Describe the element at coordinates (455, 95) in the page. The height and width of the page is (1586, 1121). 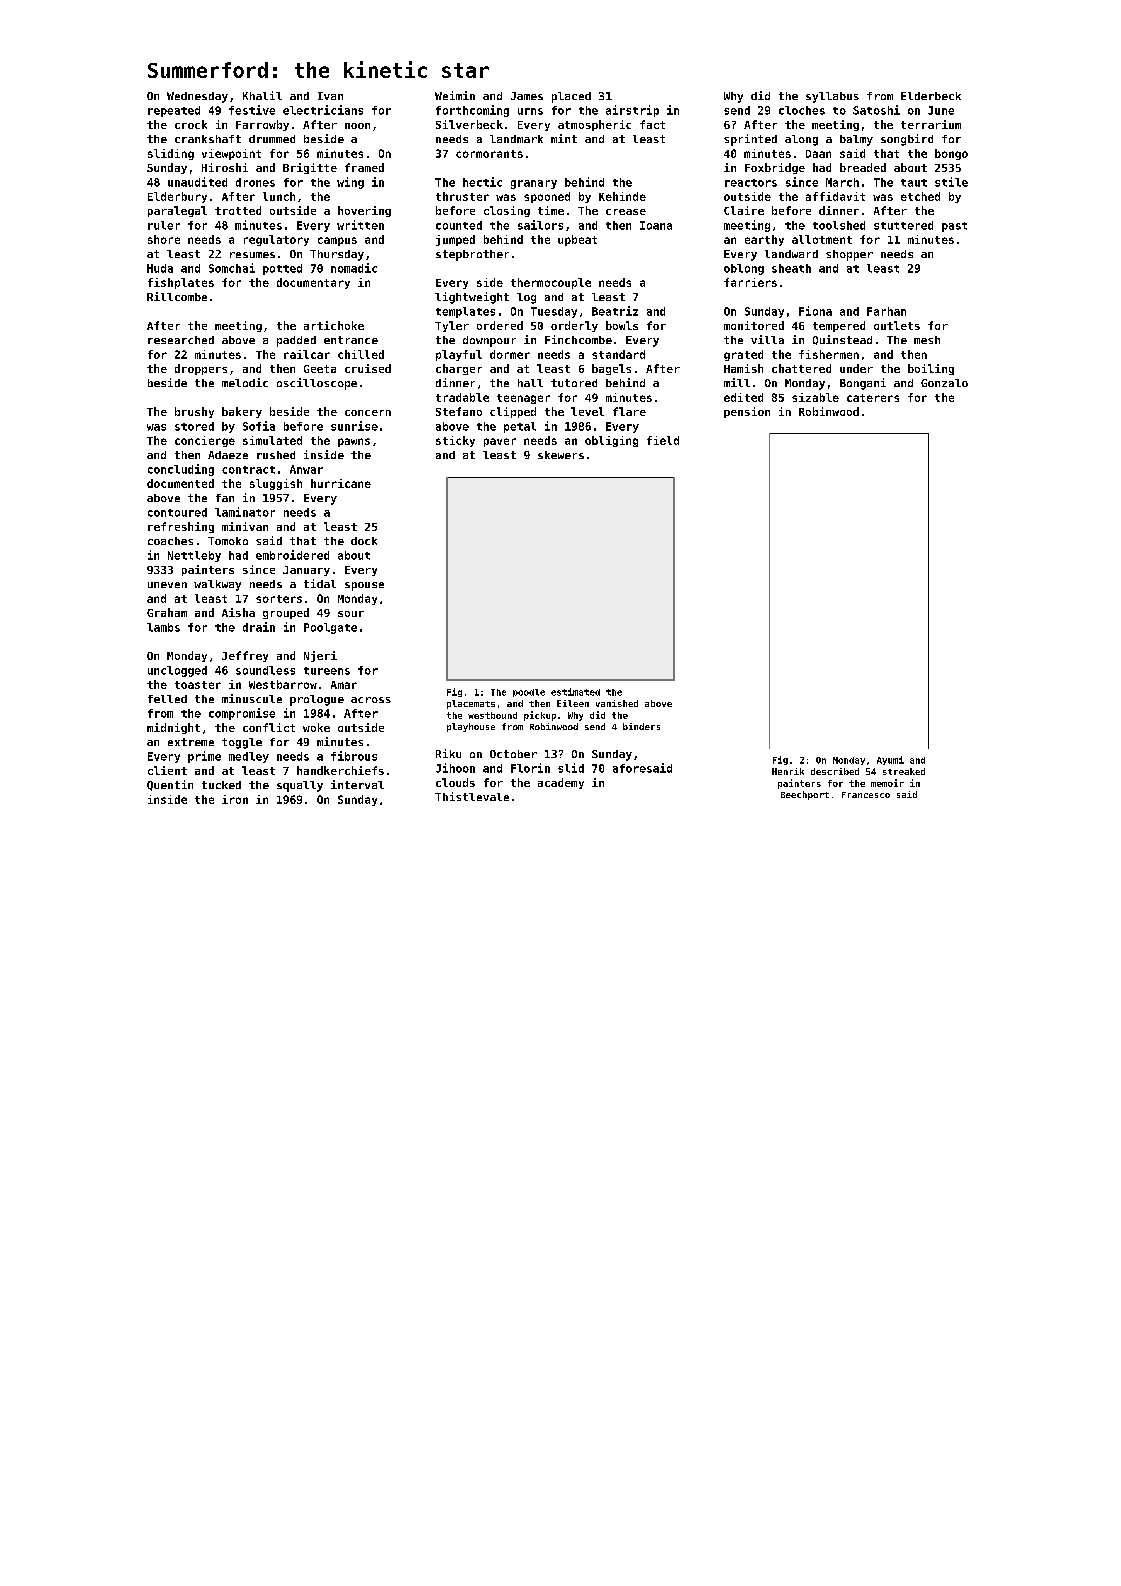
I see `Weimin` at that location.
